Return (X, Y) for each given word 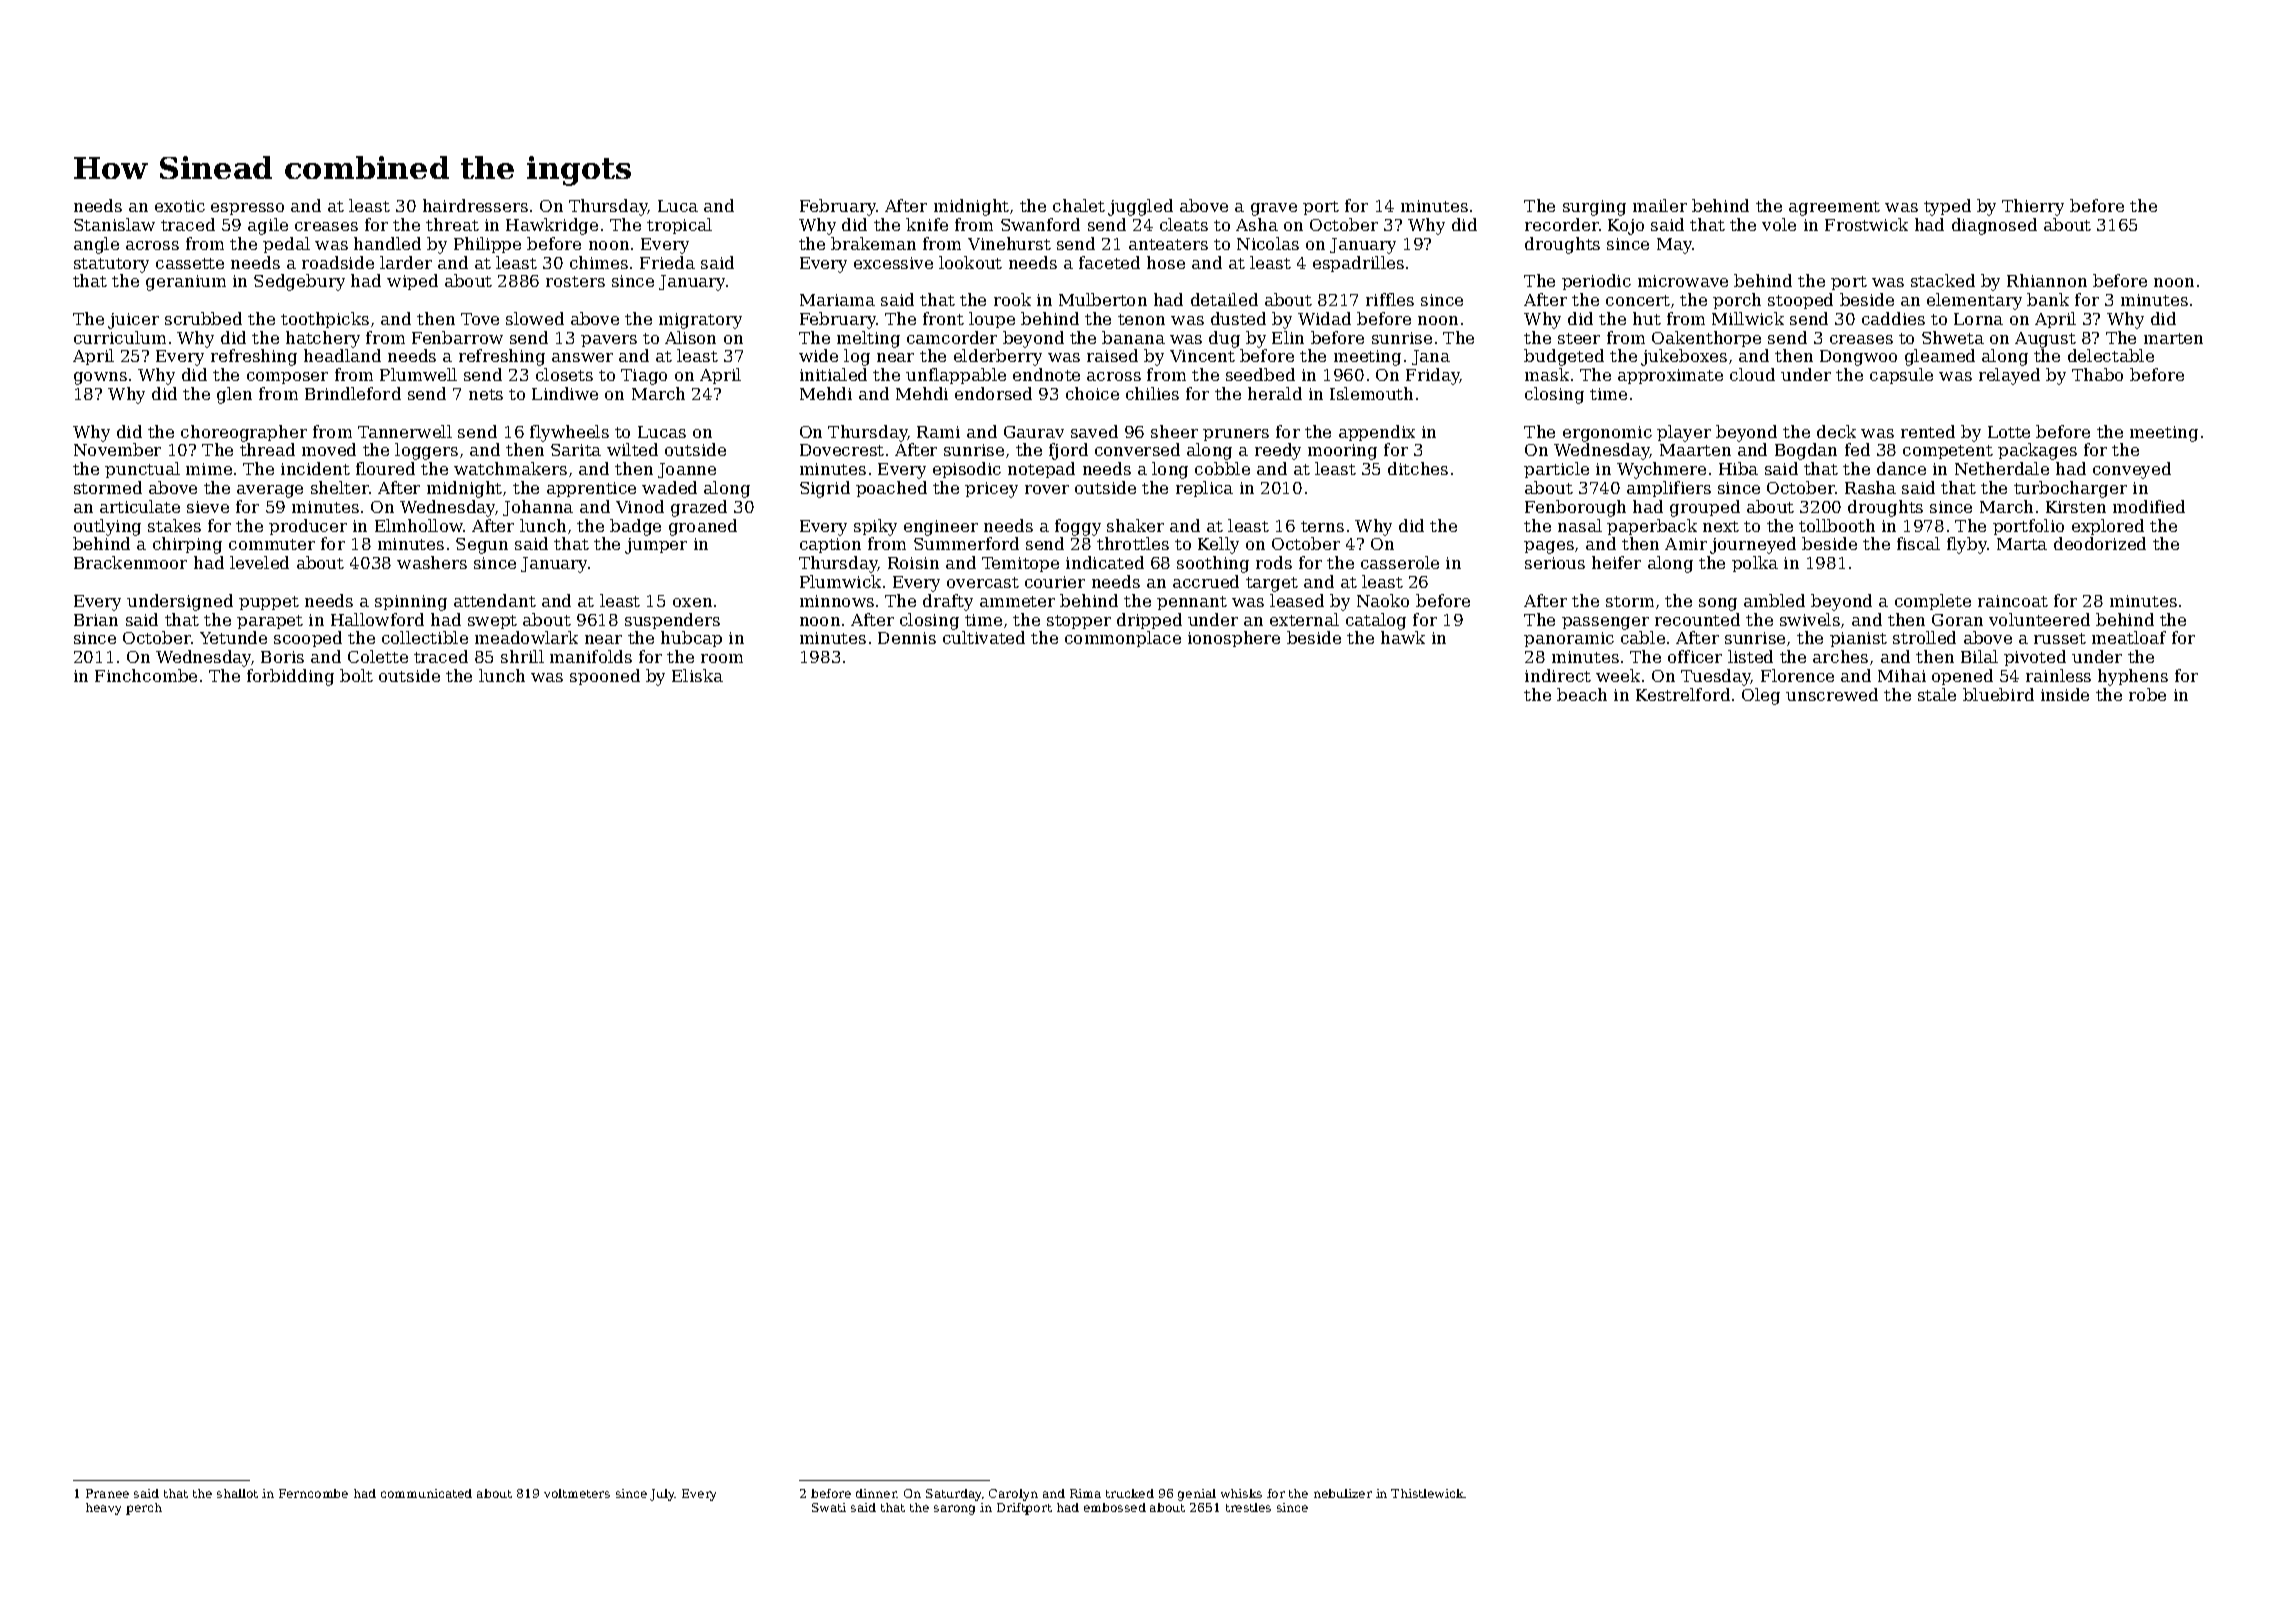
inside (2065, 694)
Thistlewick (1427, 1493)
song (1718, 604)
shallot (237, 1493)
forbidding (290, 677)
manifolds (591, 656)
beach (1582, 694)
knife (927, 224)
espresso (247, 209)
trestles (1248, 1507)
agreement (1834, 208)
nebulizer (1343, 1493)
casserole (1400, 562)
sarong (954, 1510)
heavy (103, 1509)
